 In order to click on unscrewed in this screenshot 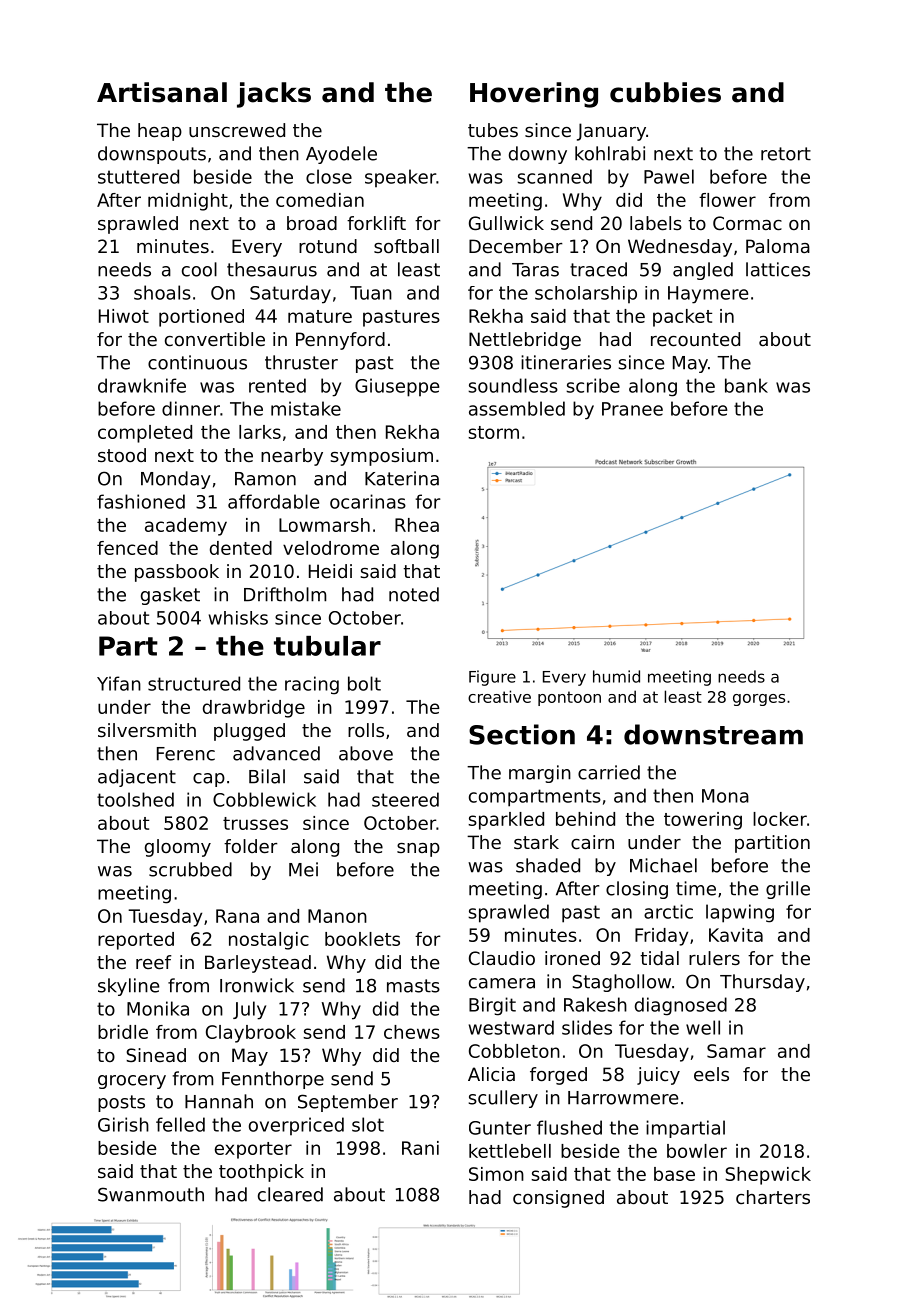, I will do `click(237, 130)`.
